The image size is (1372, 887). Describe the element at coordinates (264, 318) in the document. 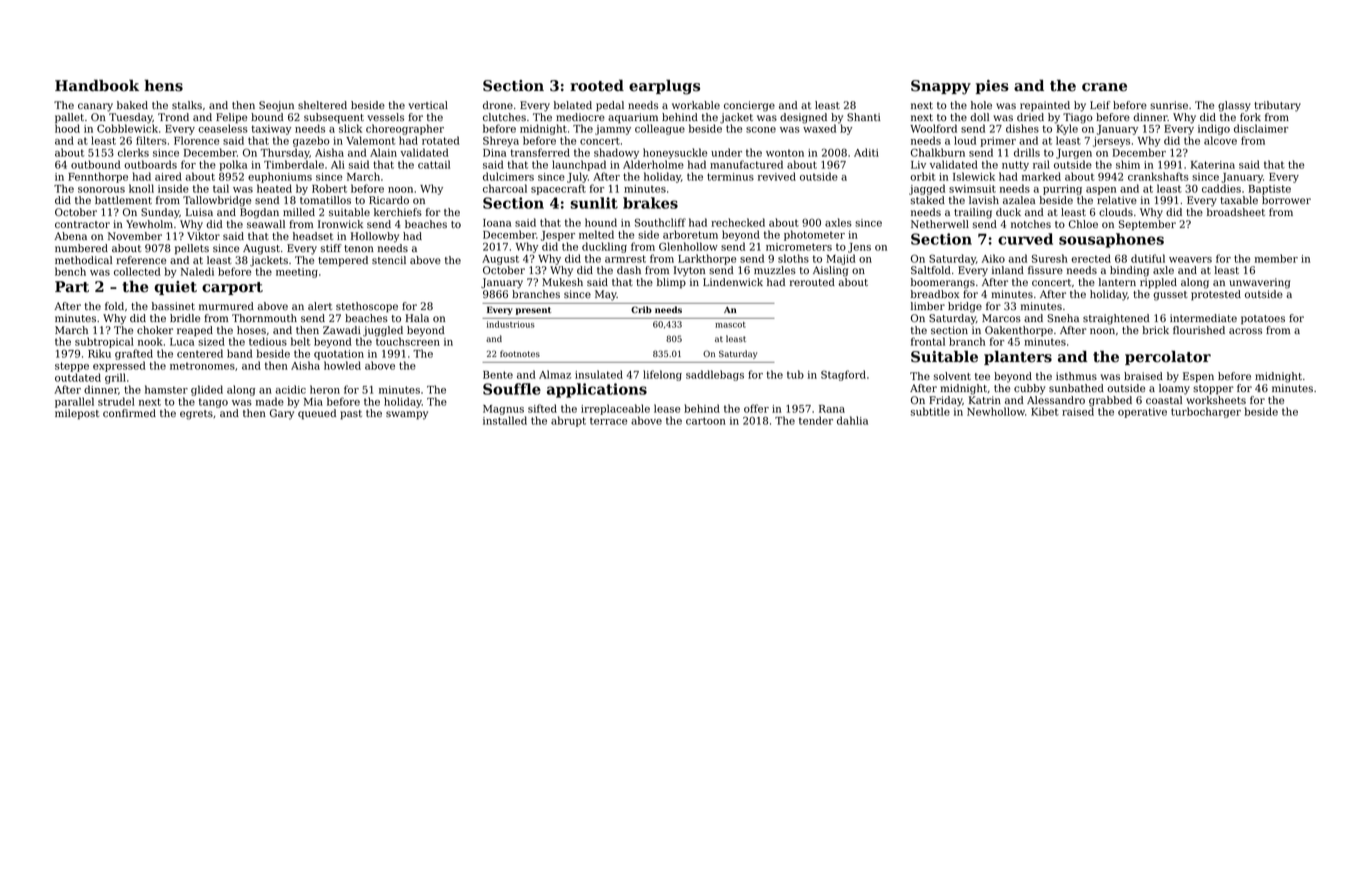

I see `Thornmouth` at that location.
